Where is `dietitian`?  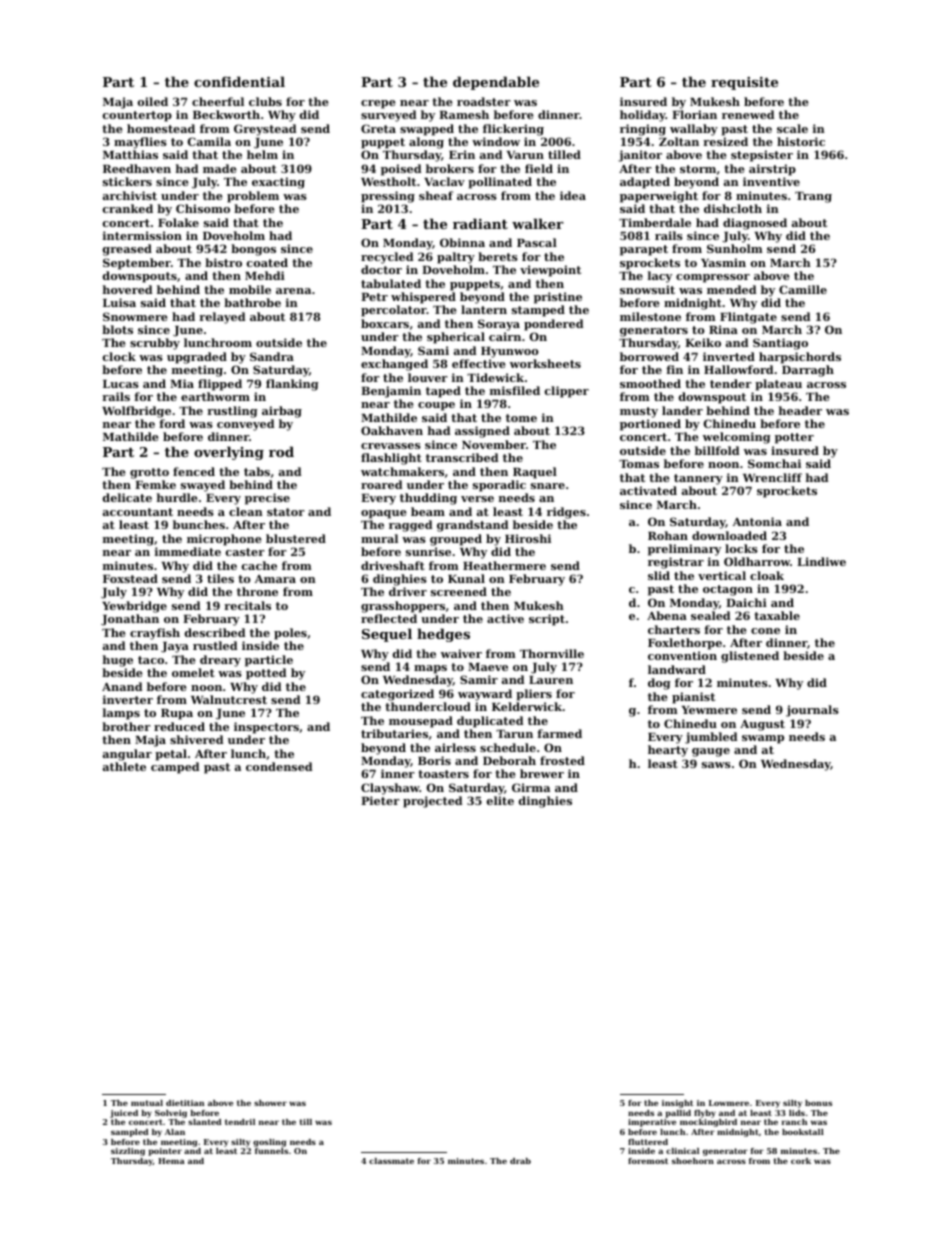
dietitian is located at coordinates (185, 1103).
